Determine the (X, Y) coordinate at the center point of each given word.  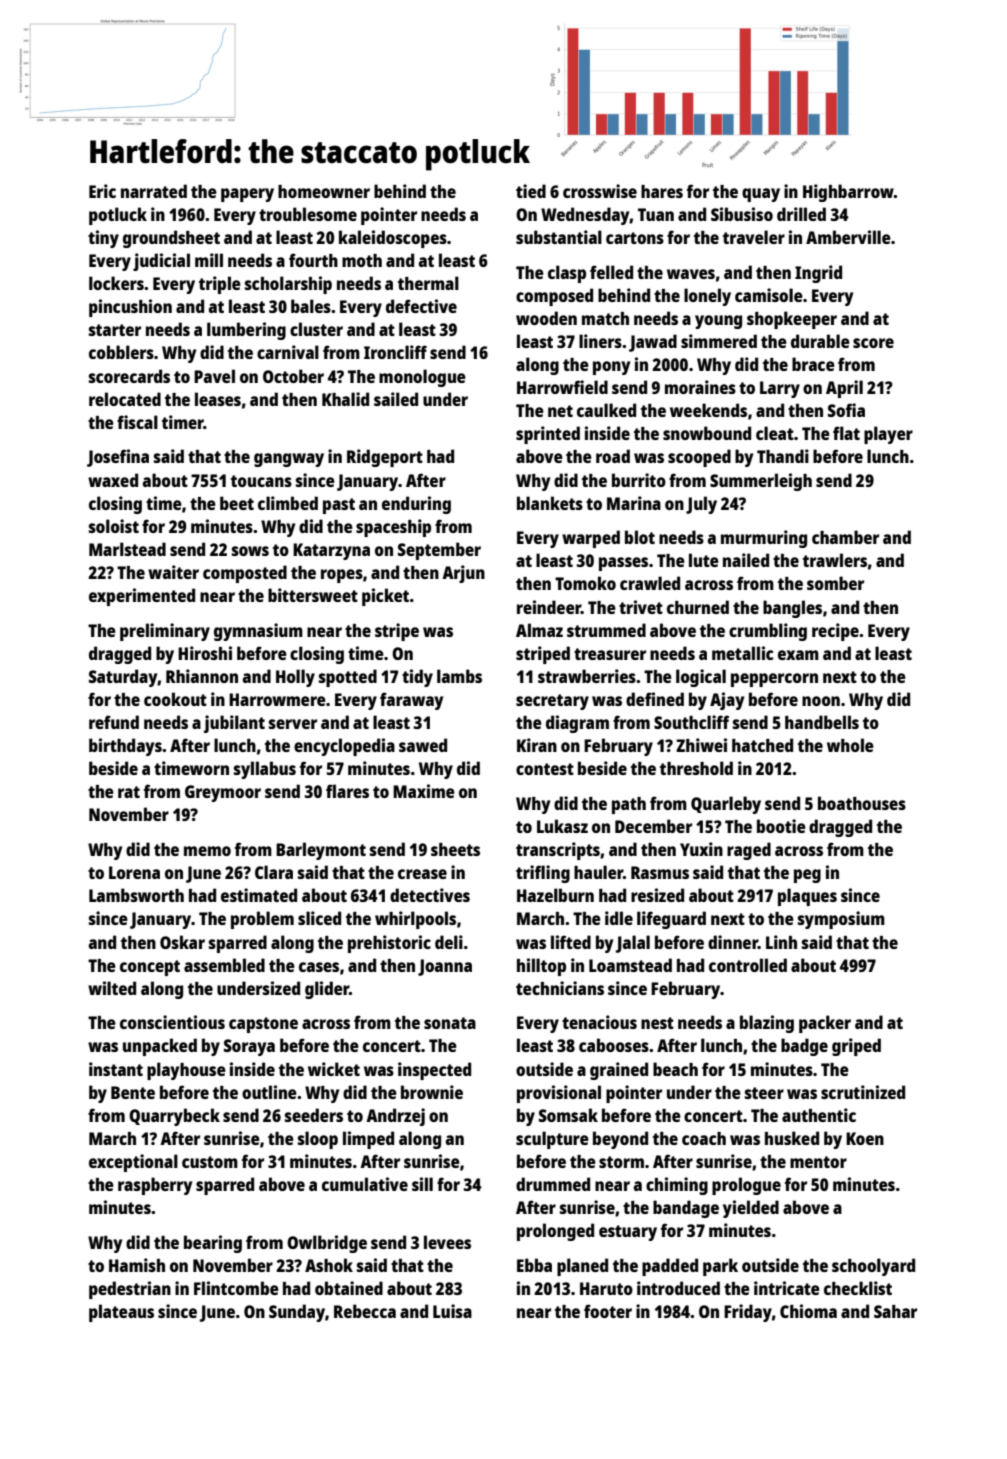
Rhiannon (202, 676)
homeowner (324, 191)
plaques (807, 897)
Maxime (424, 791)
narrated (154, 191)
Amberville (848, 237)
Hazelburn (555, 895)
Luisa (452, 1311)
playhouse (186, 1071)
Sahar (895, 1311)
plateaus (121, 1313)
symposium (841, 920)
